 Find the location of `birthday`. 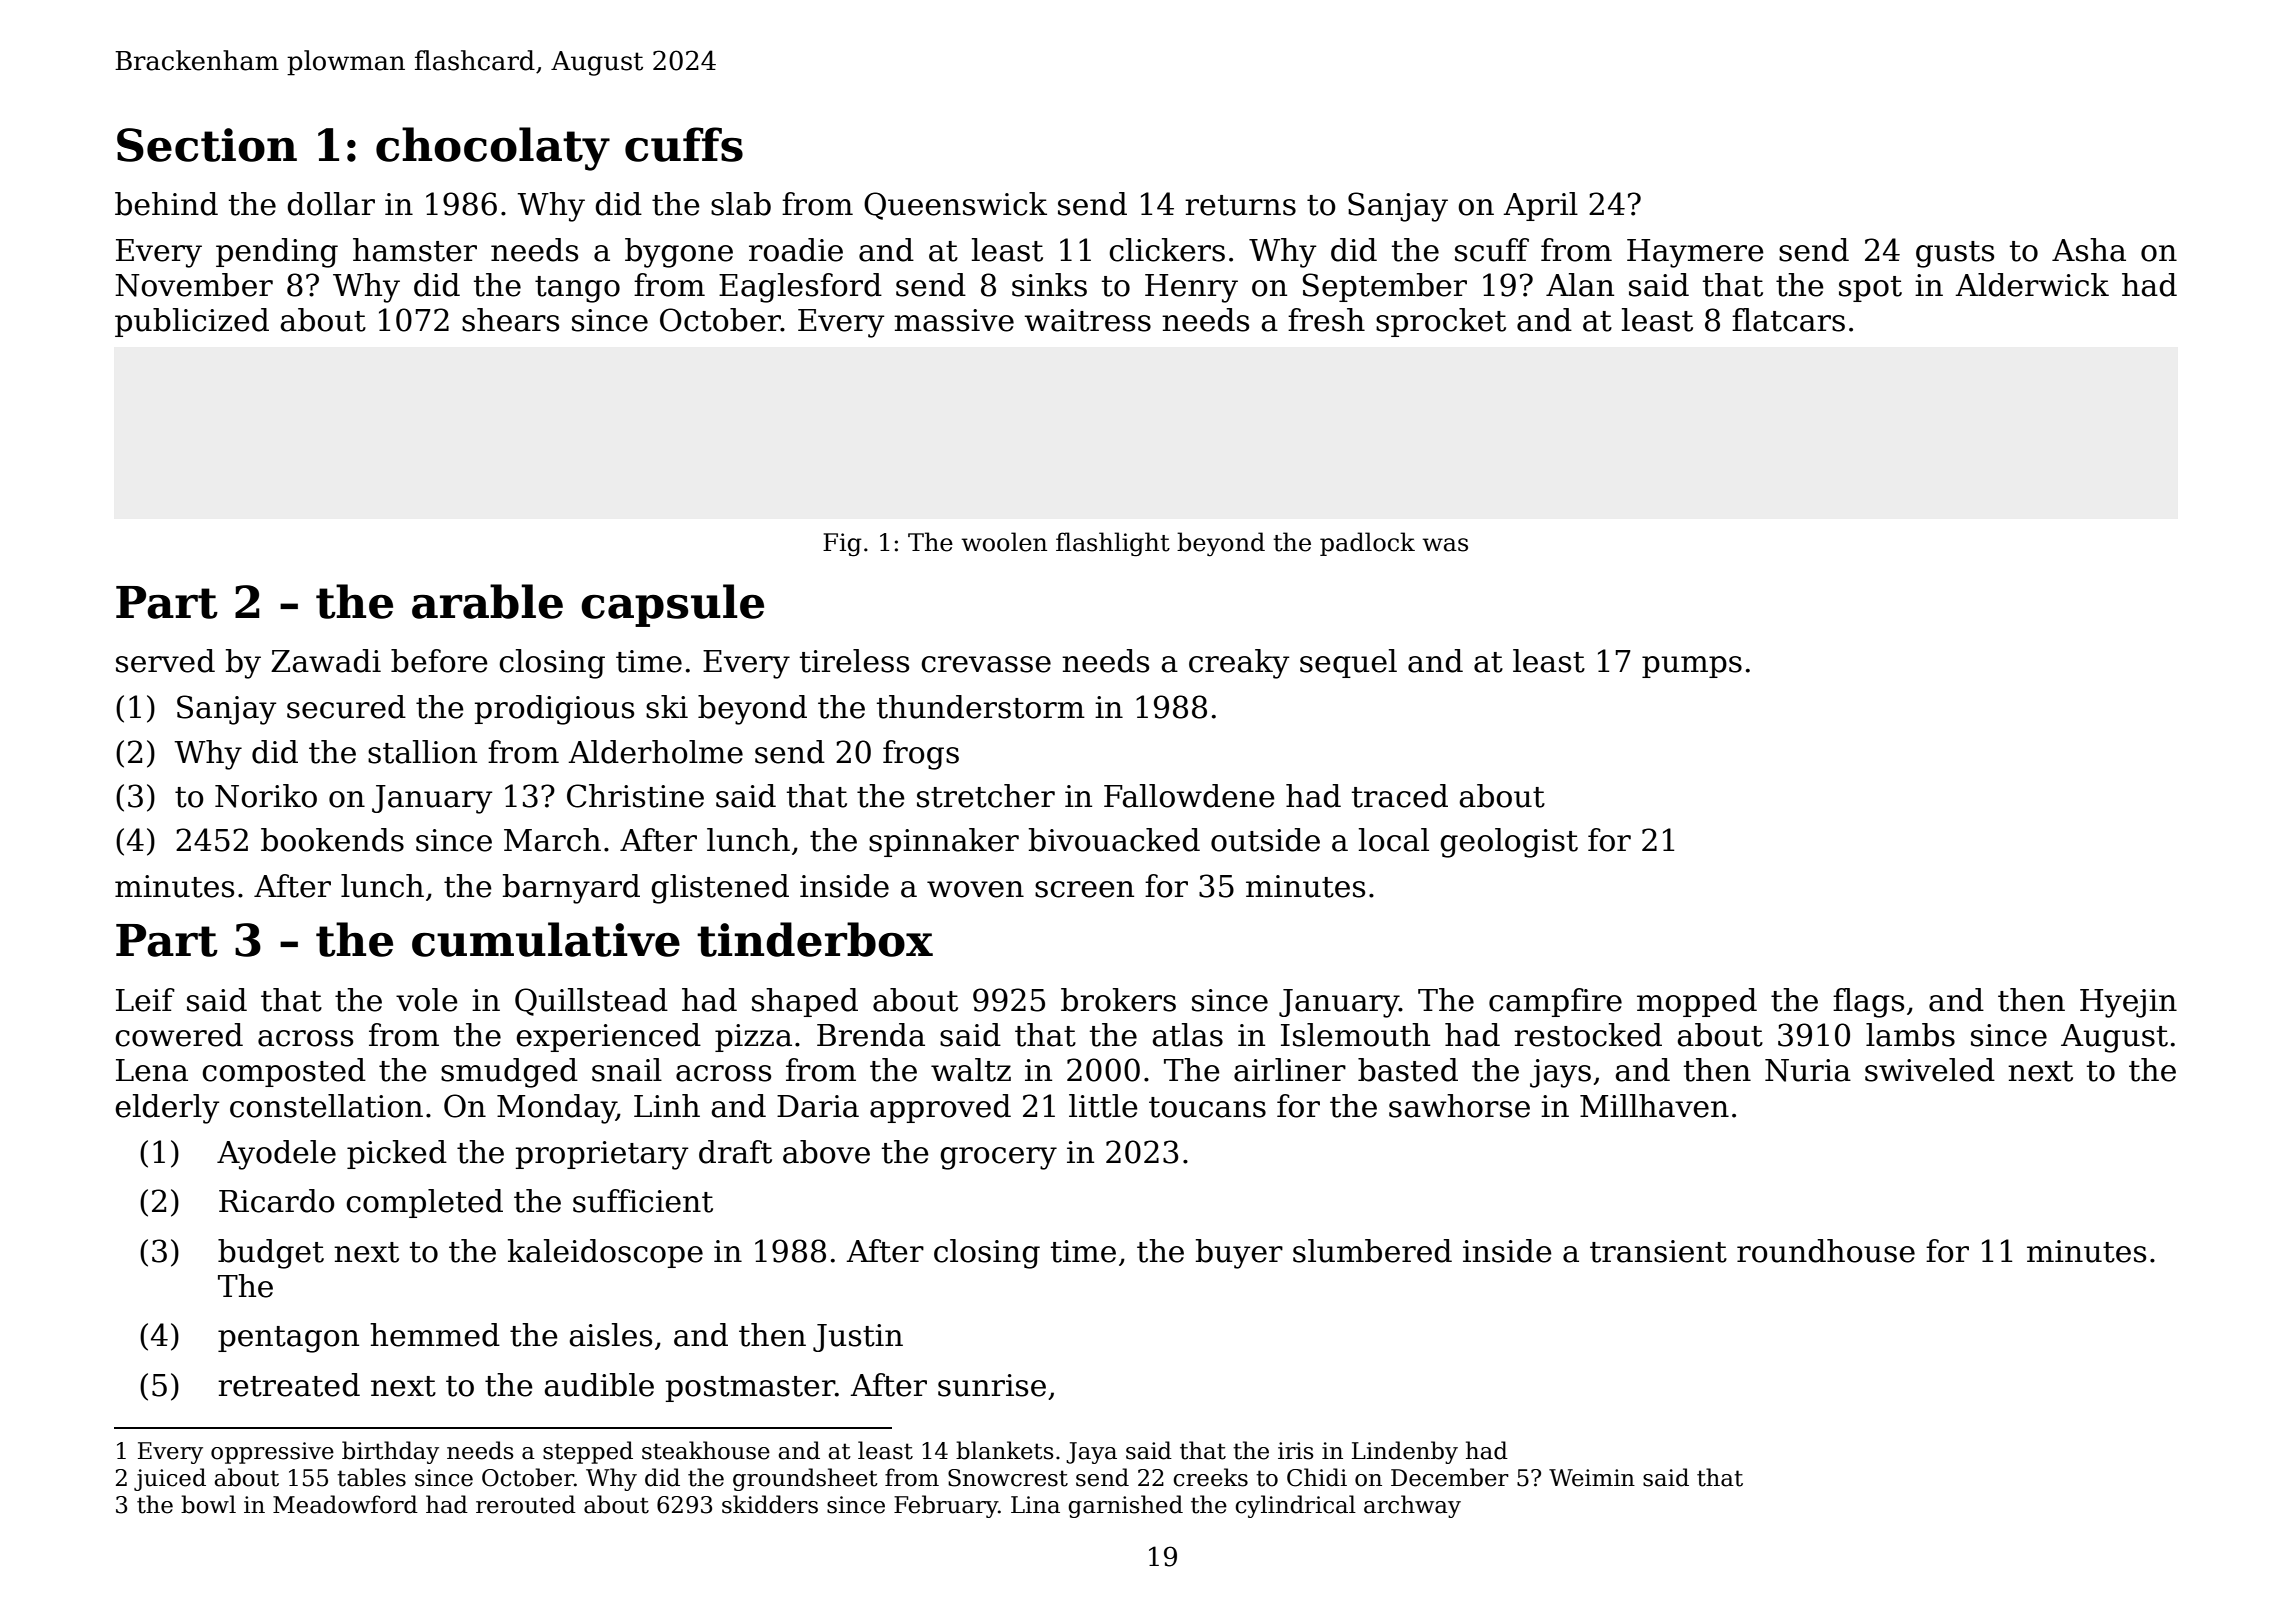

birthday is located at coordinates (390, 1452).
